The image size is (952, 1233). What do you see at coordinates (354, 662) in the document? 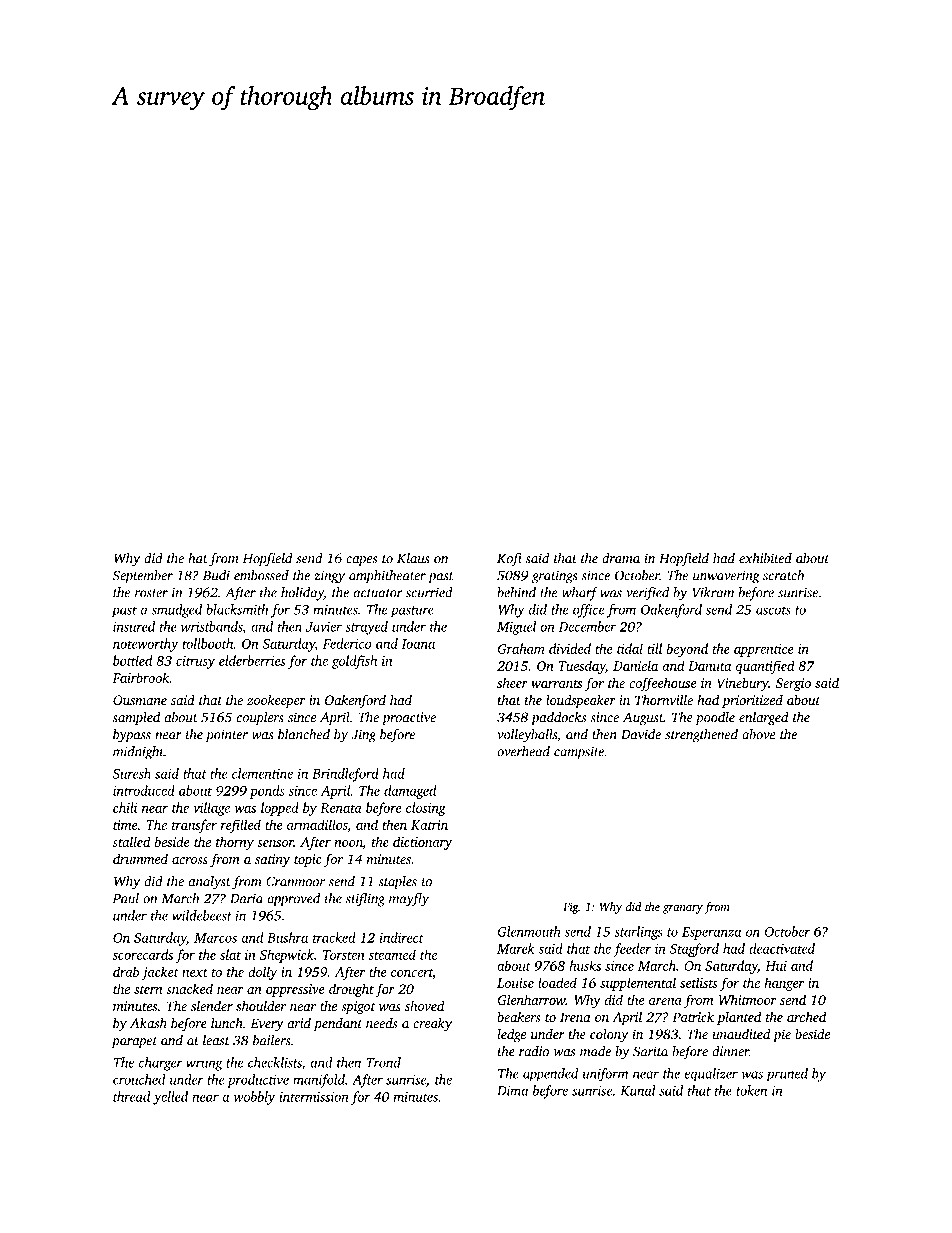
I see `goldfish` at bounding box center [354, 662].
